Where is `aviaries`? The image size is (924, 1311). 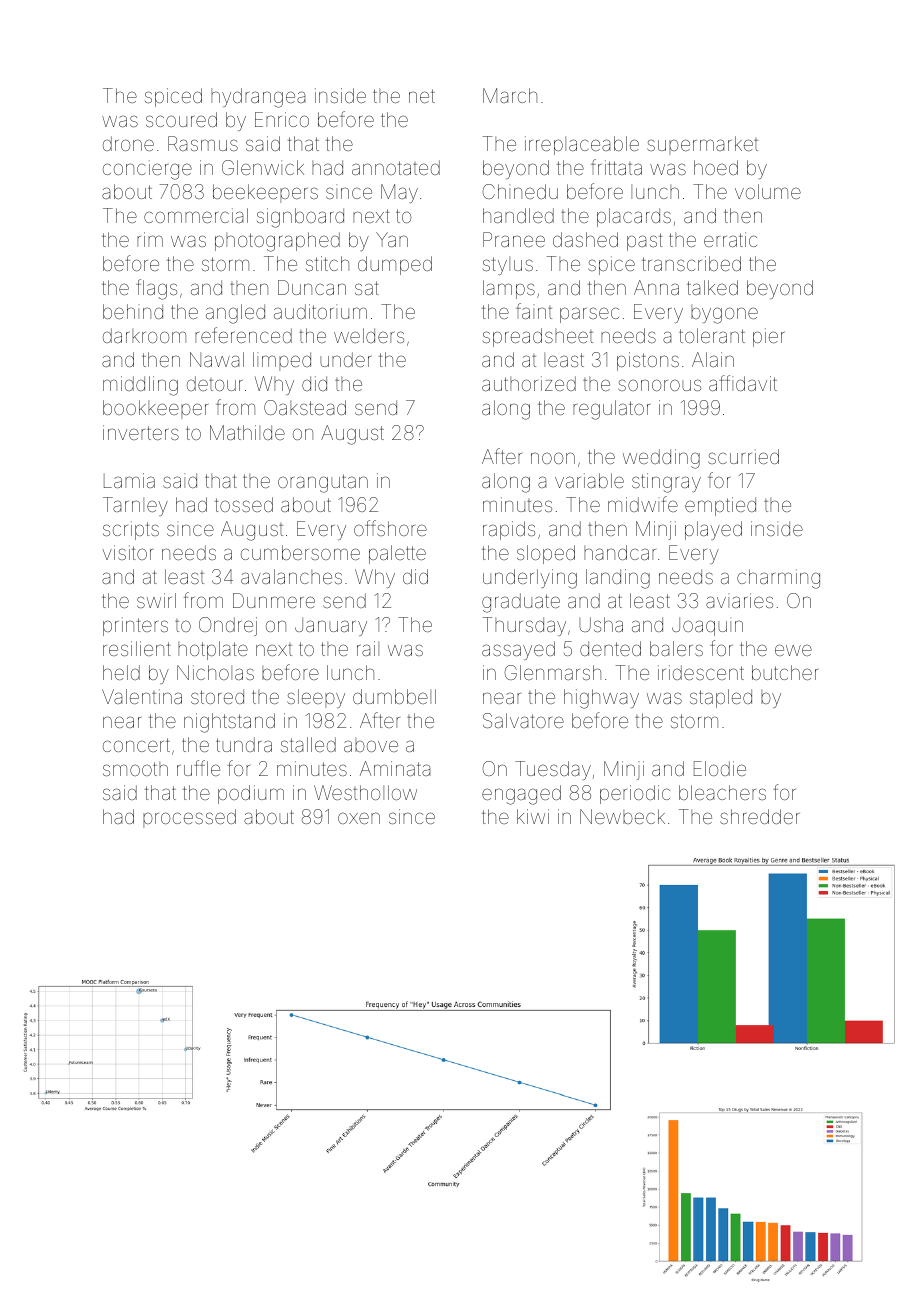 aviaries is located at coordinates (739, 600).
